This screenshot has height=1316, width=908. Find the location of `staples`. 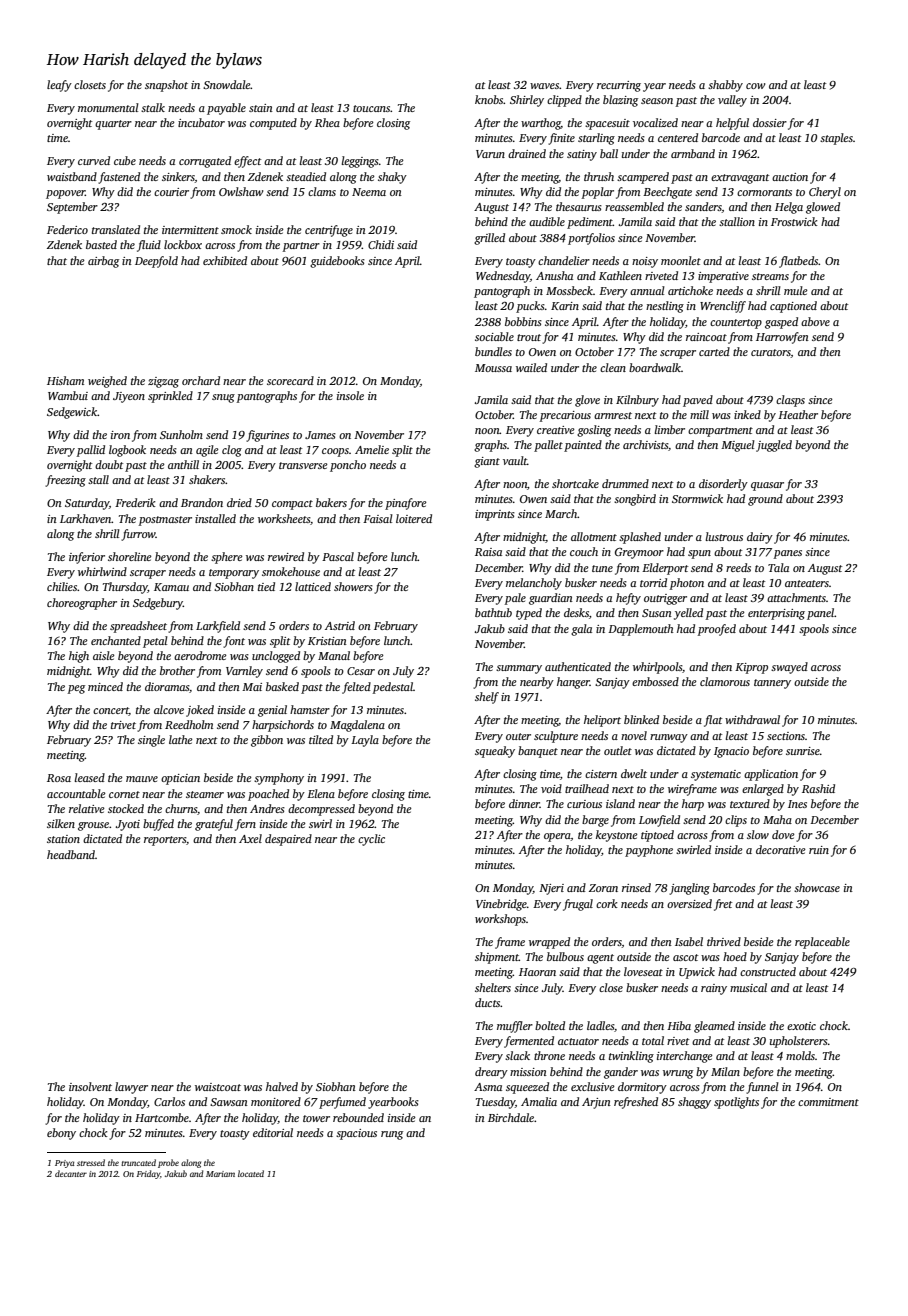

staples is located at coordinates (836, 139).
